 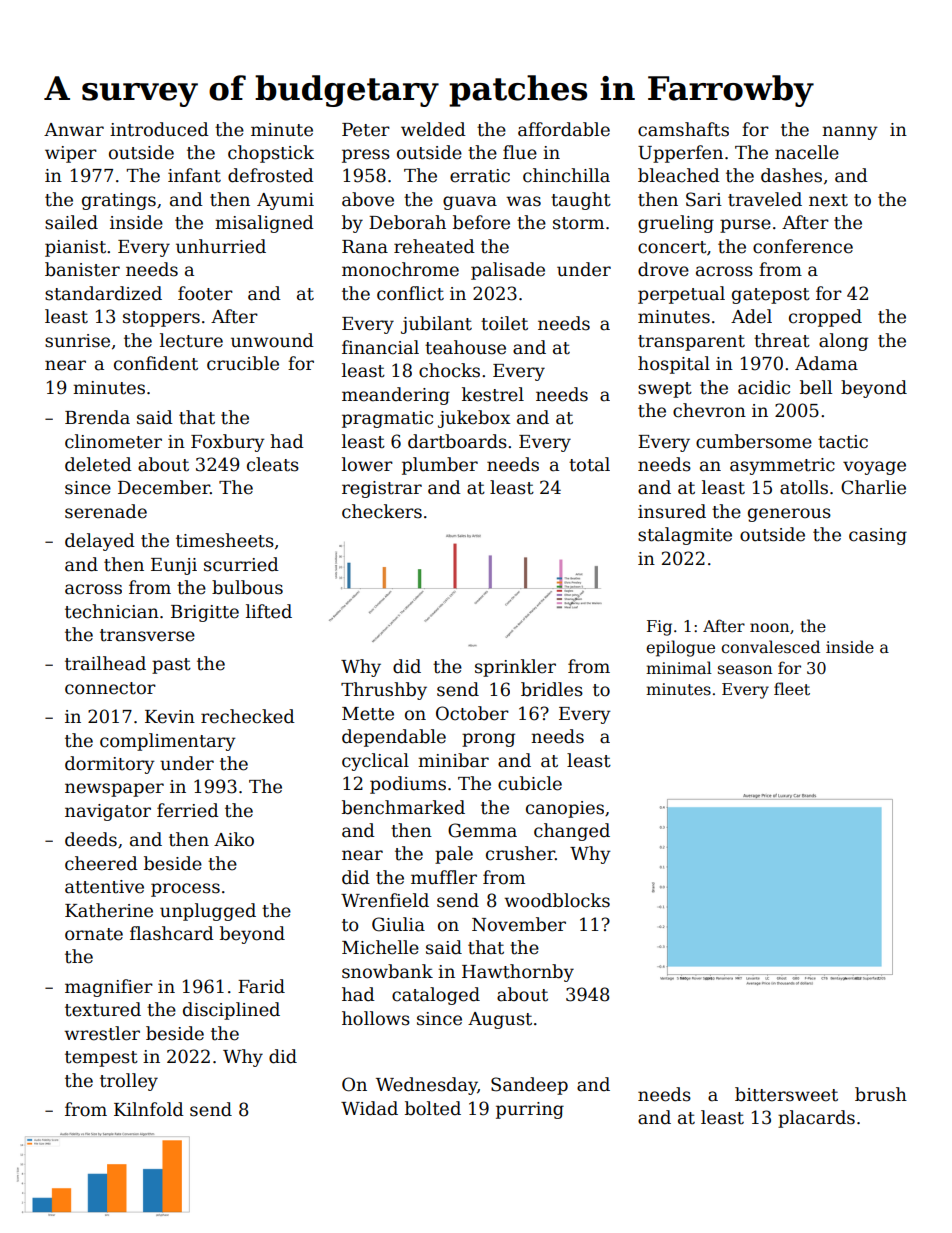 I want to click on connector, so click(x=110, y=688).
